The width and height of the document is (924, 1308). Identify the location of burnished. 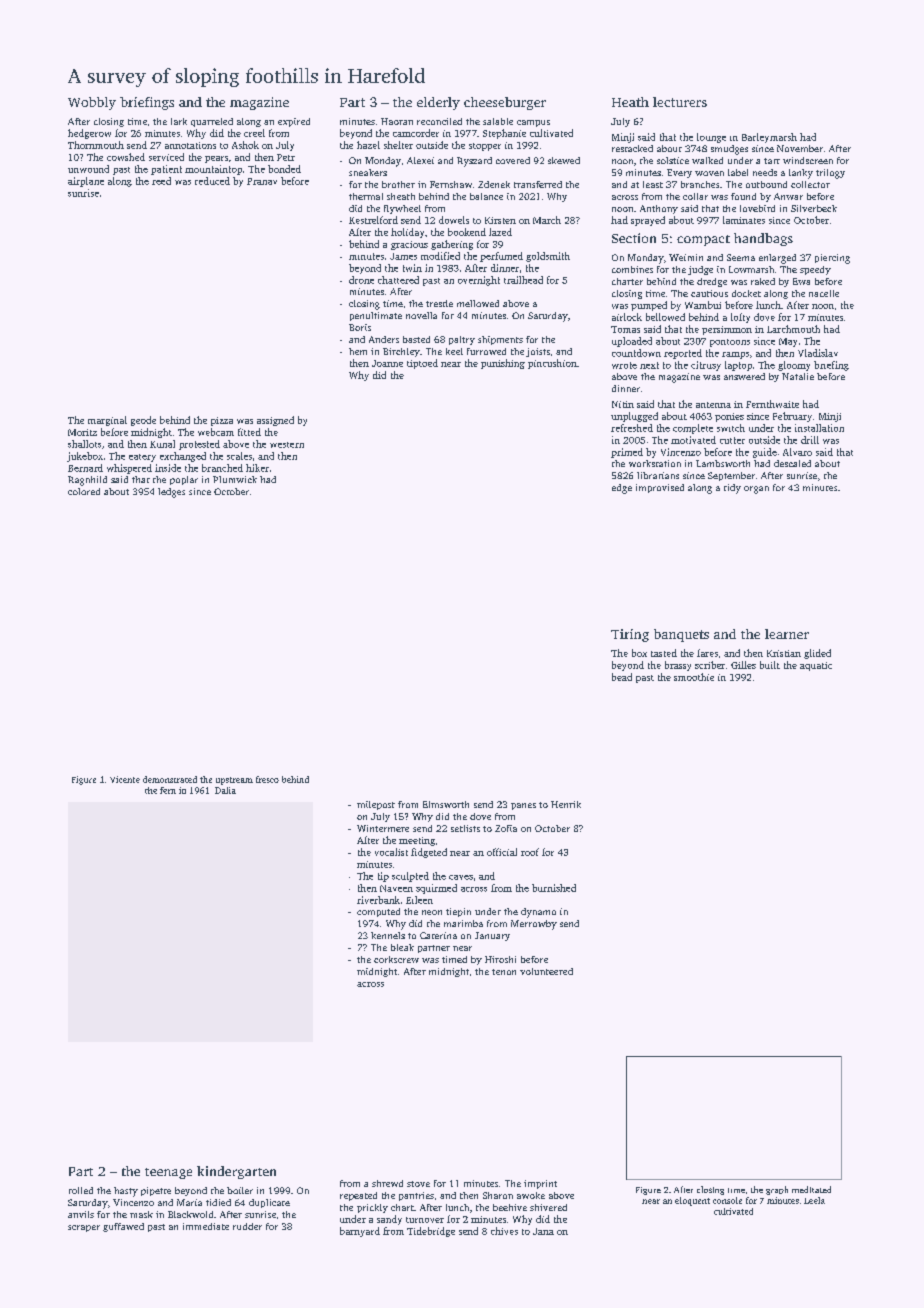
(554, 888).
